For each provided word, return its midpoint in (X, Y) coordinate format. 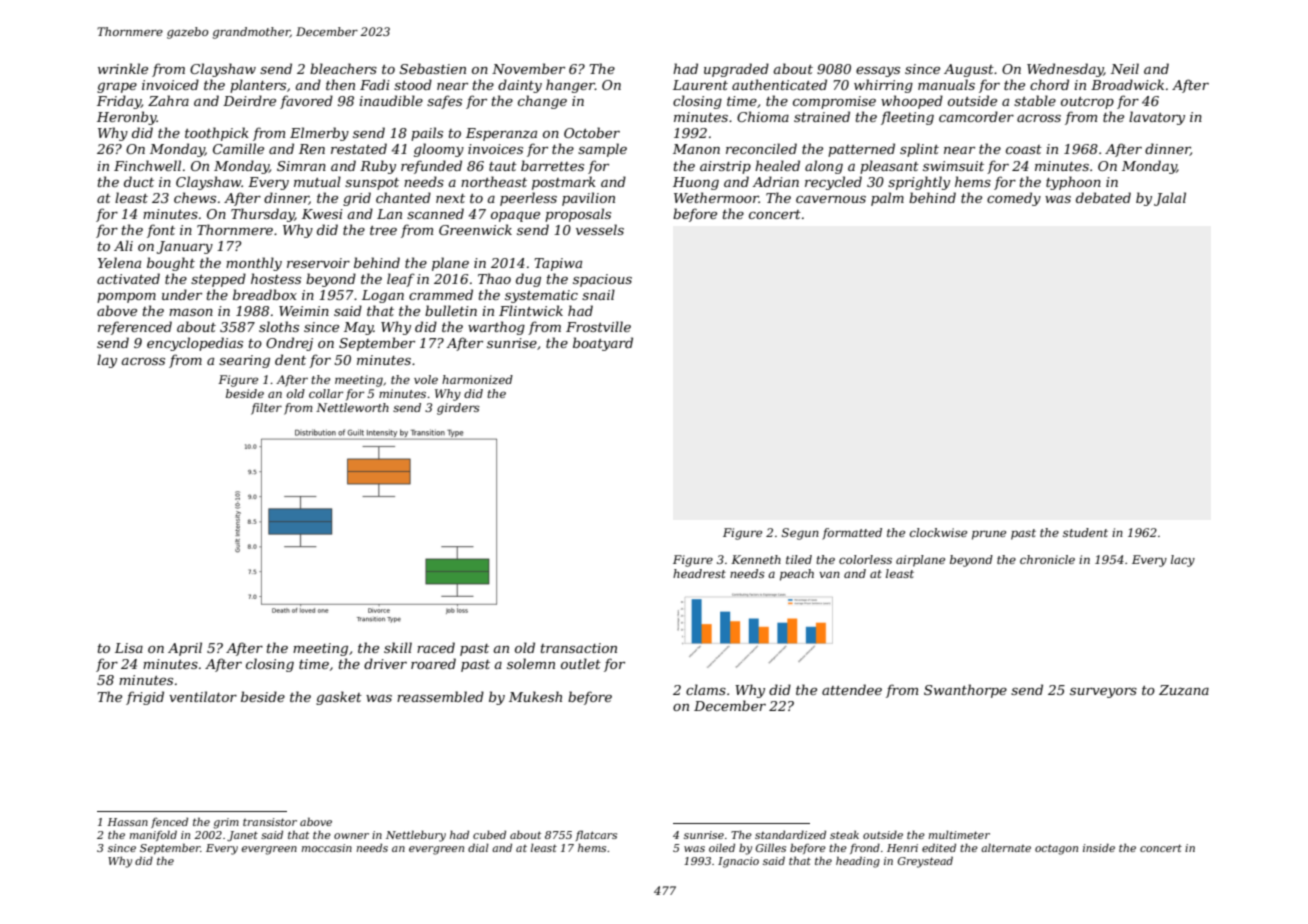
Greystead (925, 862)
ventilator (203, 696)
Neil (1125, 68)
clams (706, 689)
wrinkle (123, 68)
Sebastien (433, 68)
